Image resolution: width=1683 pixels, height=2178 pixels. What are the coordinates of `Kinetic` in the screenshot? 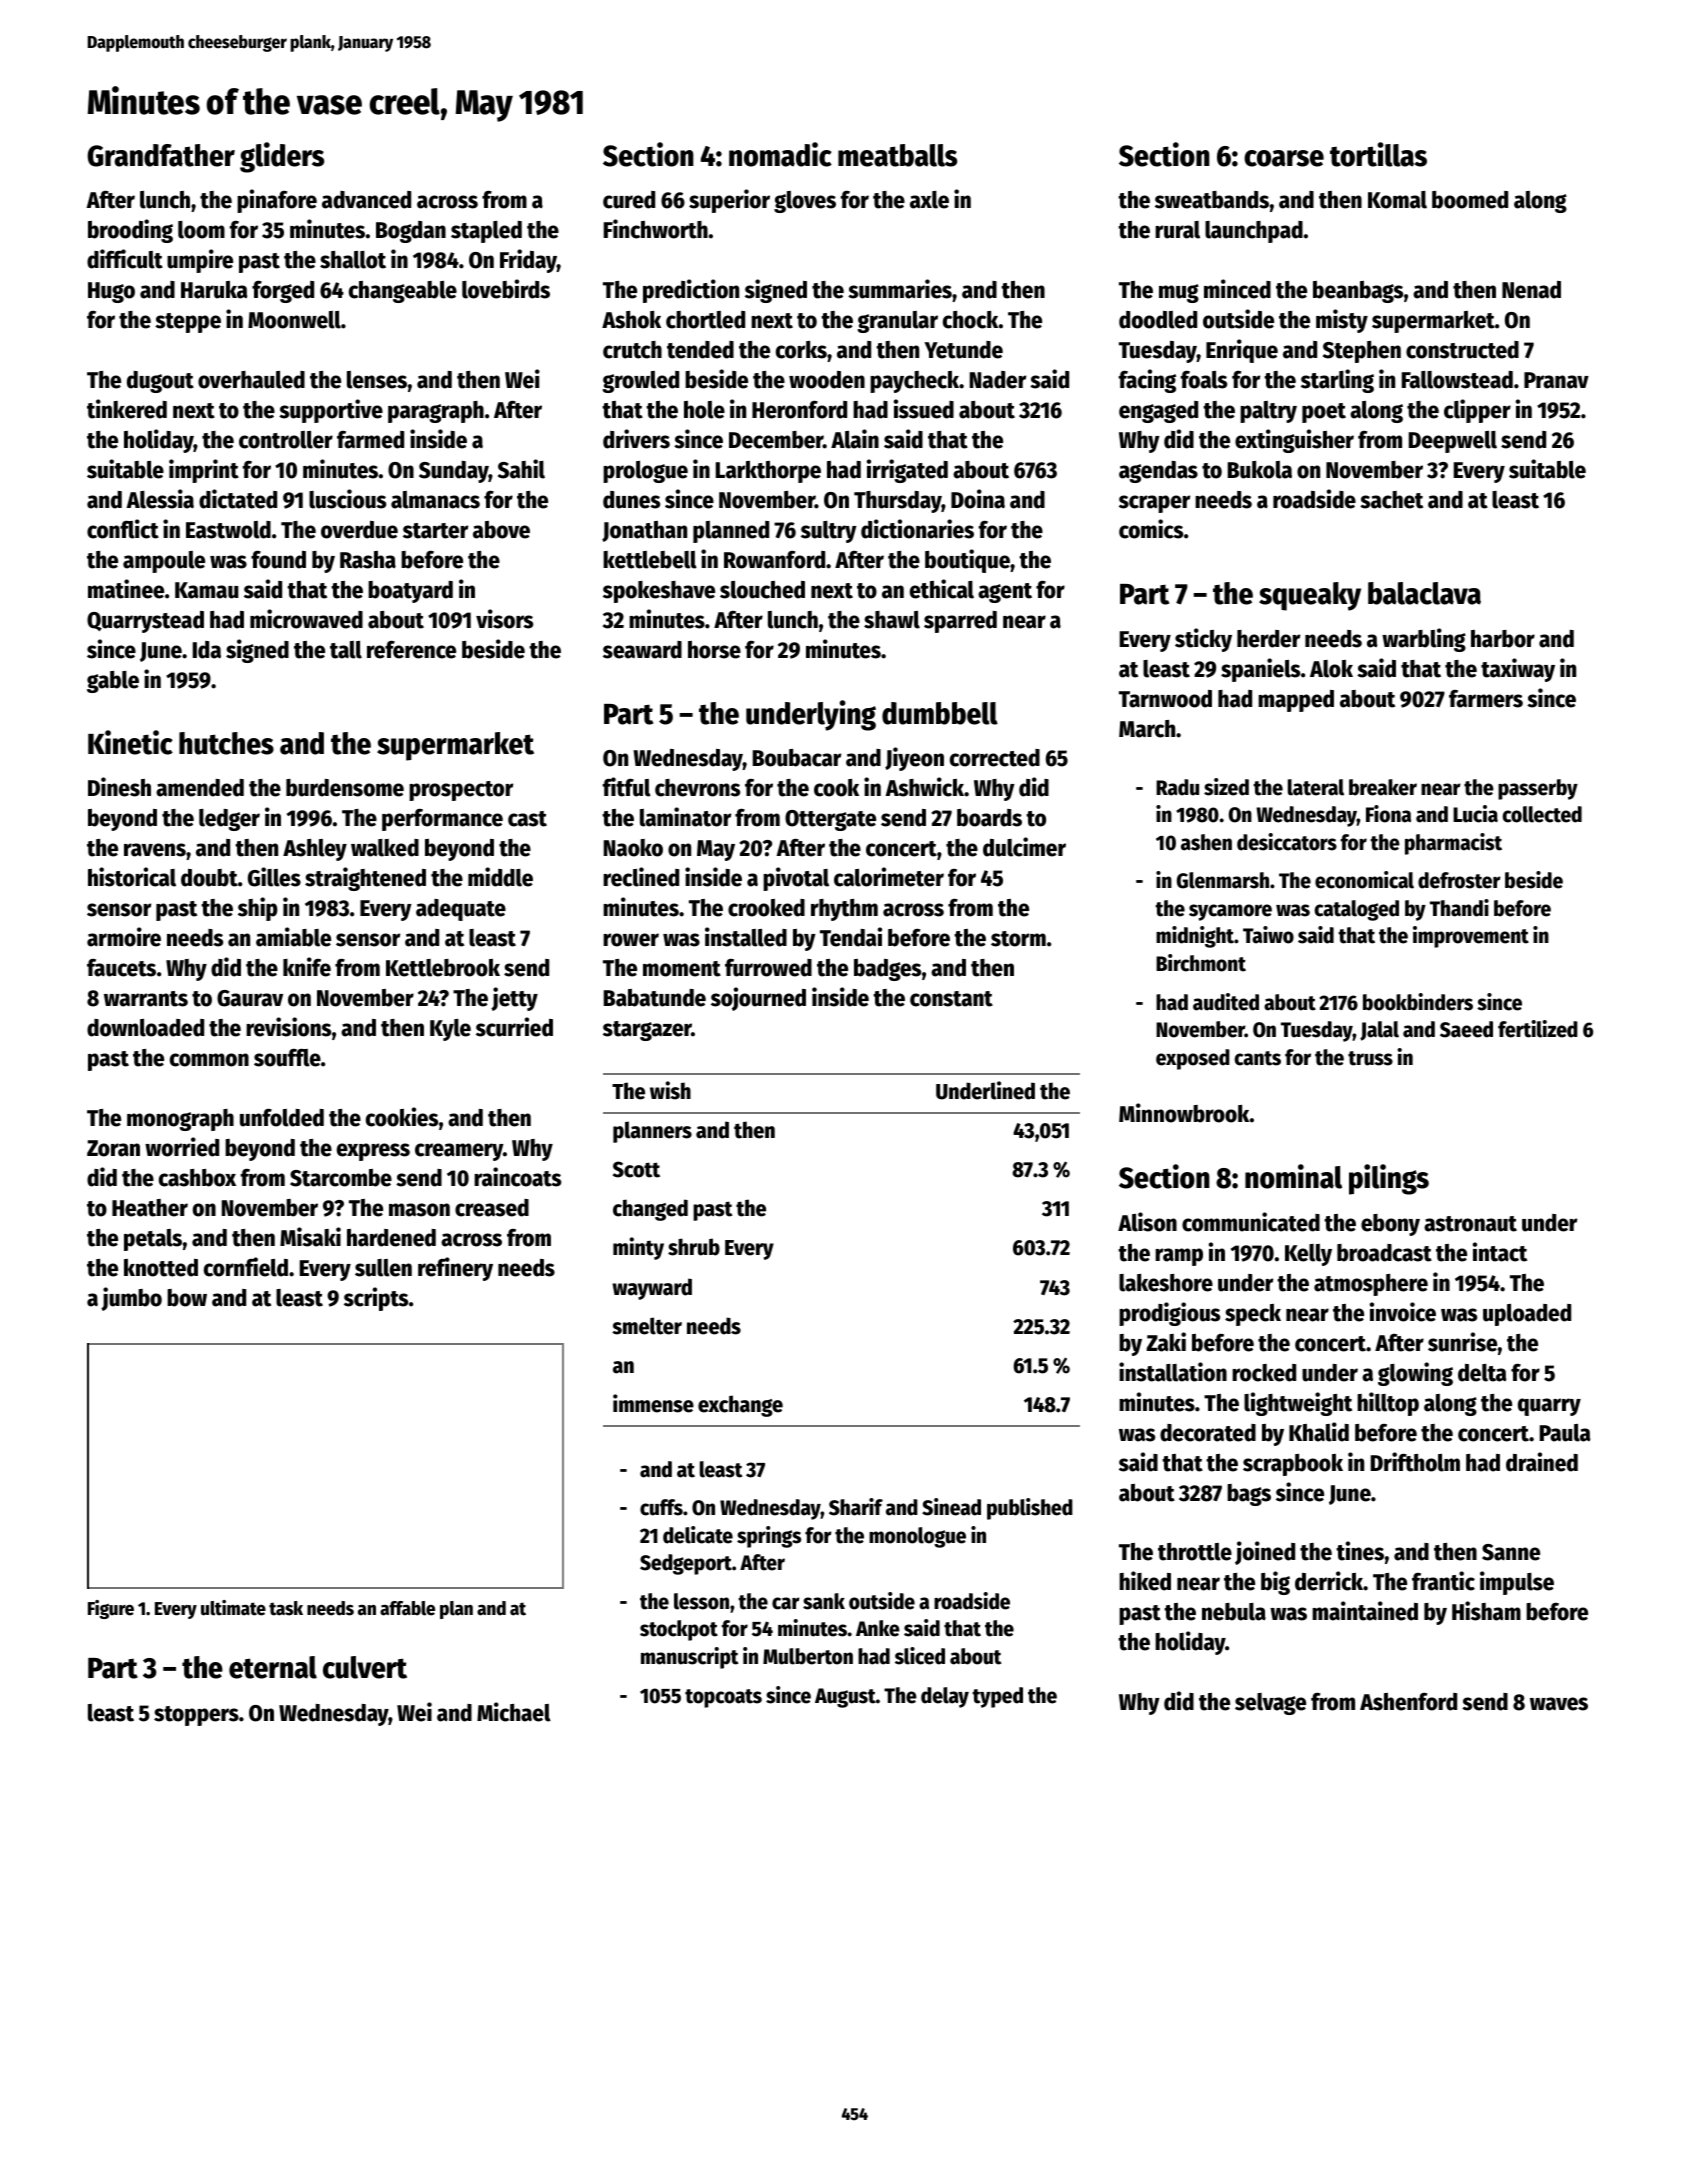 It's located at (130, 742).
